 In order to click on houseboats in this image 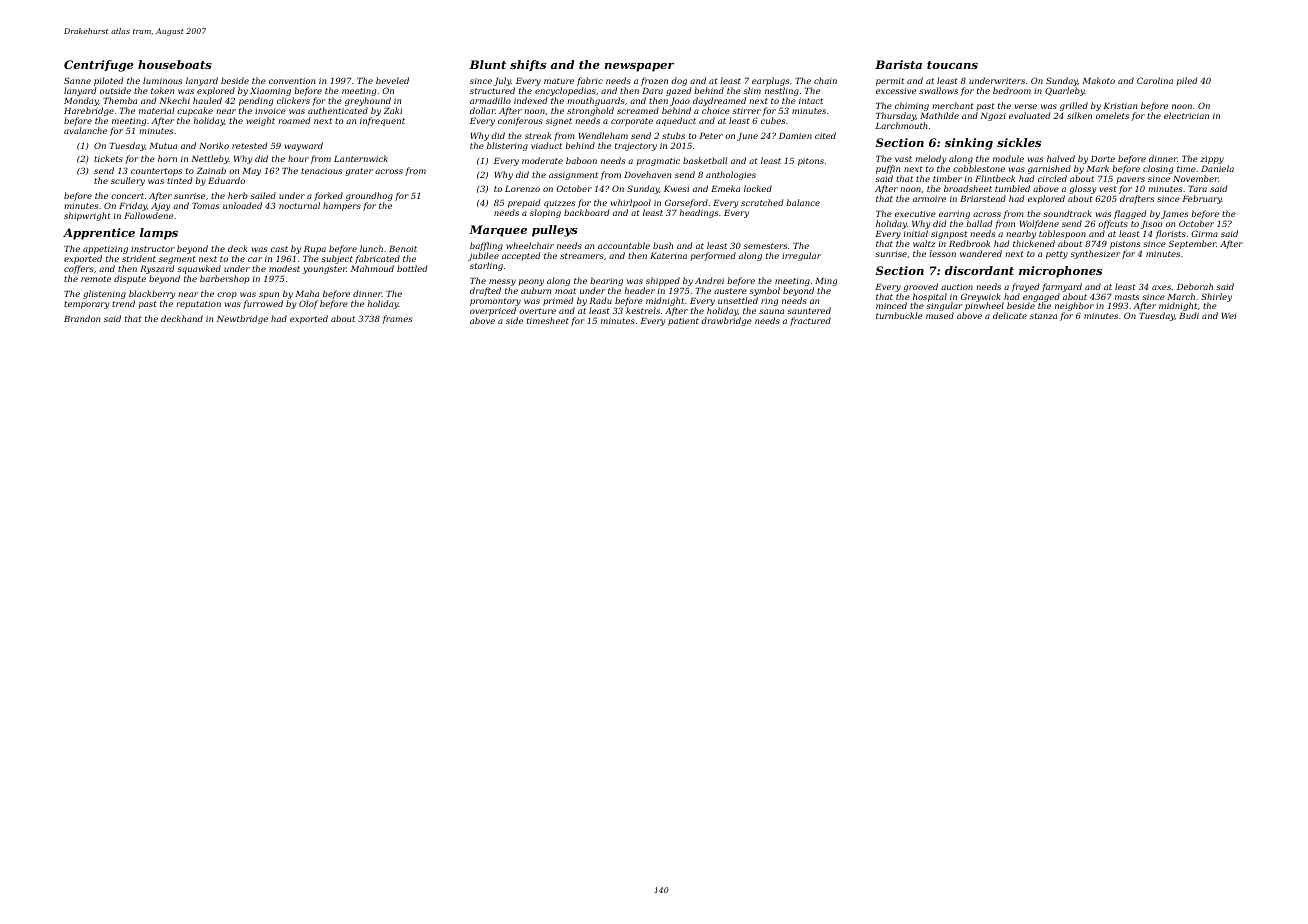, I will do `click(175, 64)`.
